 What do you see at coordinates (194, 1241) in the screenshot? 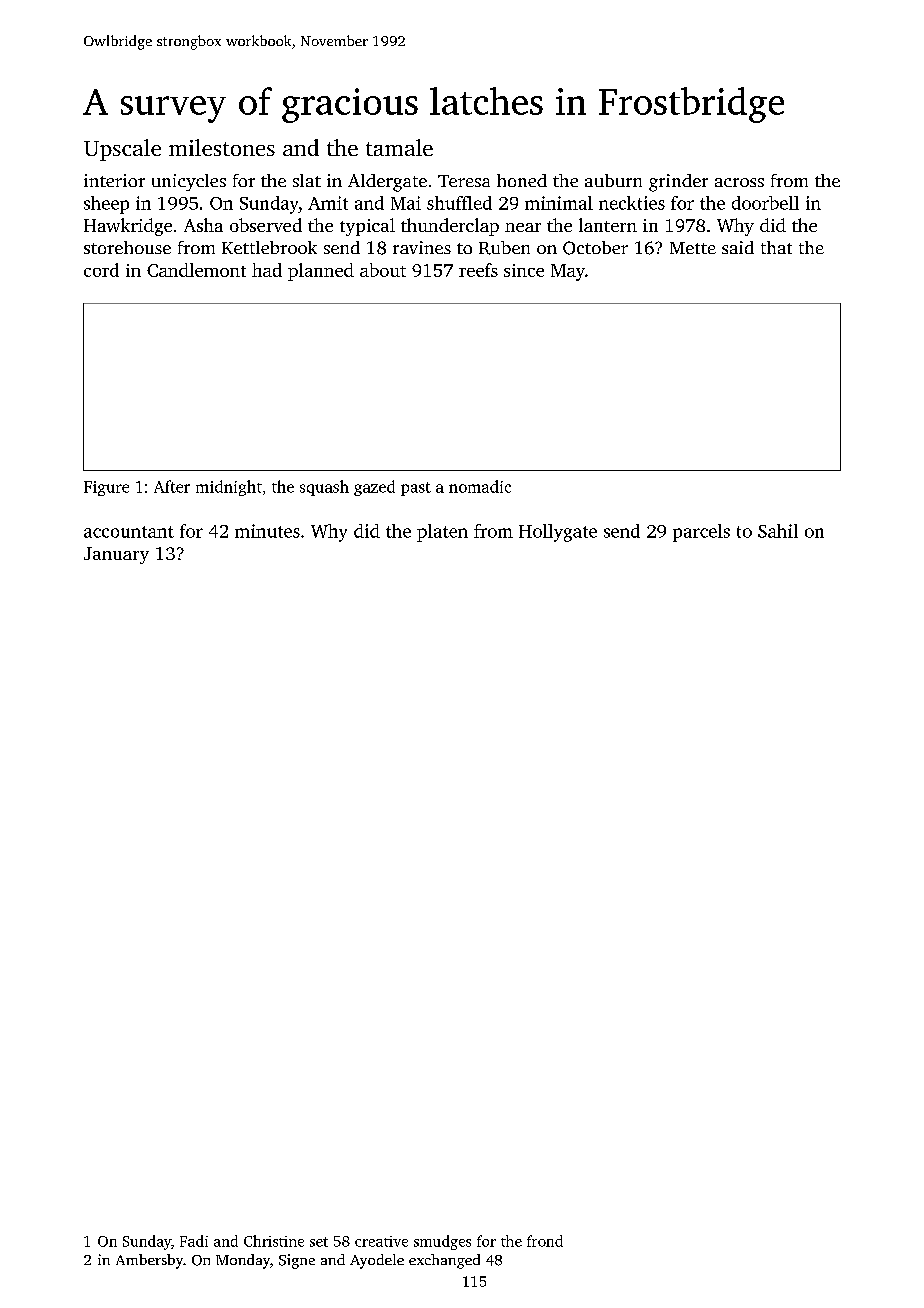
I see `Fadi` at bounding box center [194, 1241].
